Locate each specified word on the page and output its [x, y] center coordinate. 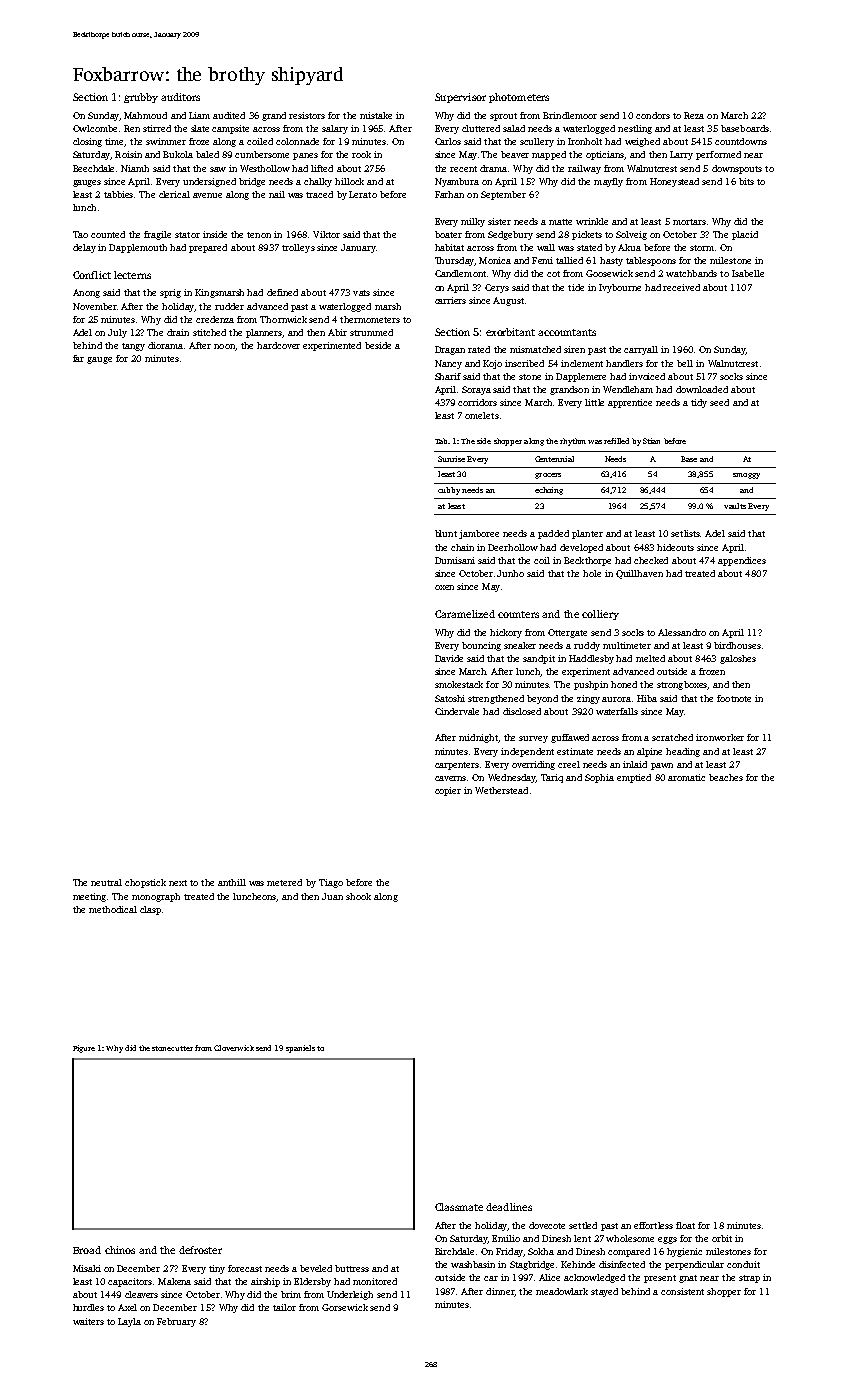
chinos [120, 1250]
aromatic [686, 777]
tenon [259, 235]
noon [225, 347]
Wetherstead [501, 790]
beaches [726, 777]
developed [581, 548]
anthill [232, 882]
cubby [449, 491]
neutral [106, 882]
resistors [307, 115]
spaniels [300, 1049]
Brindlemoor [570, 115]
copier [448, 791]
